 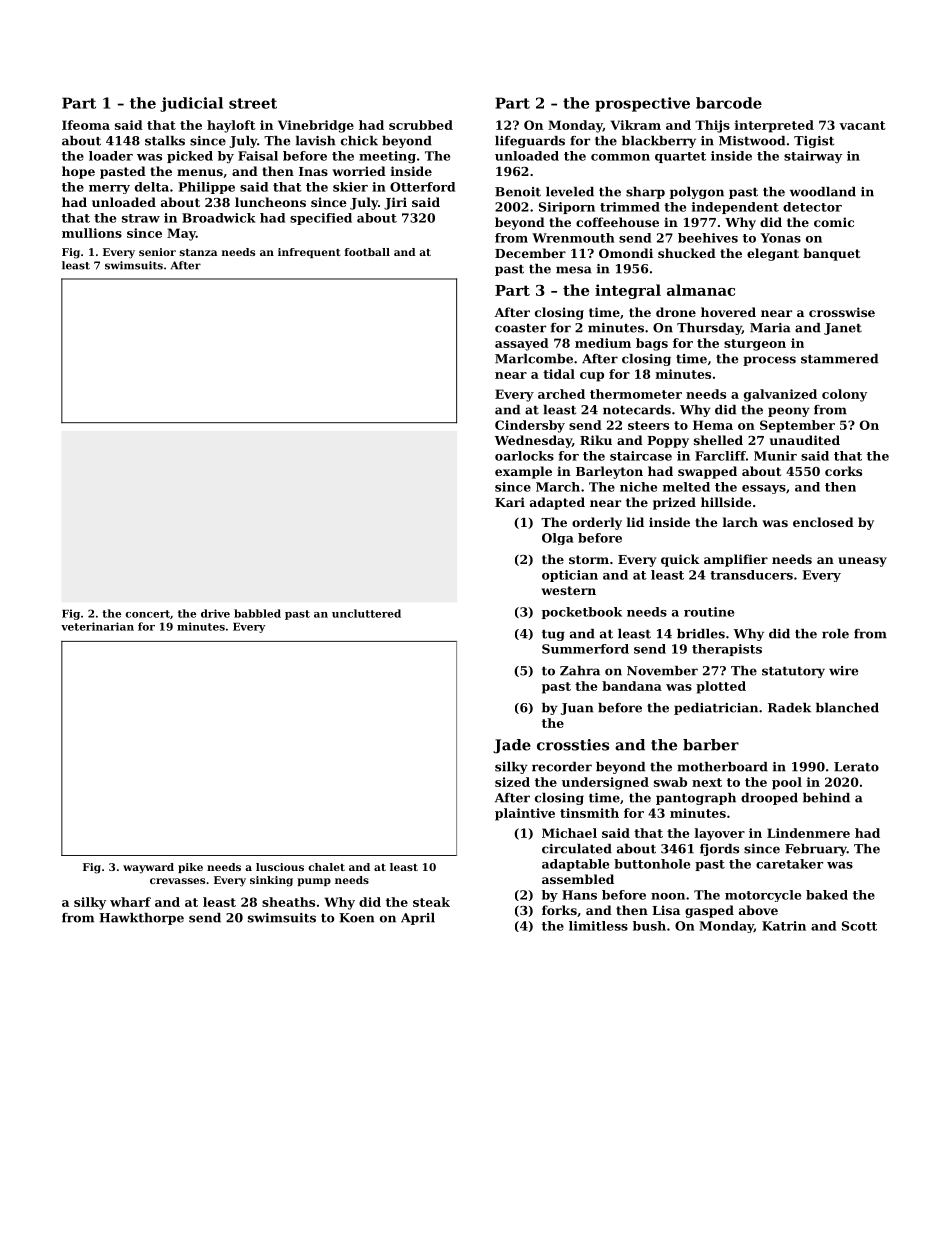 I want to click on concert, so click(x=147, y=614).
